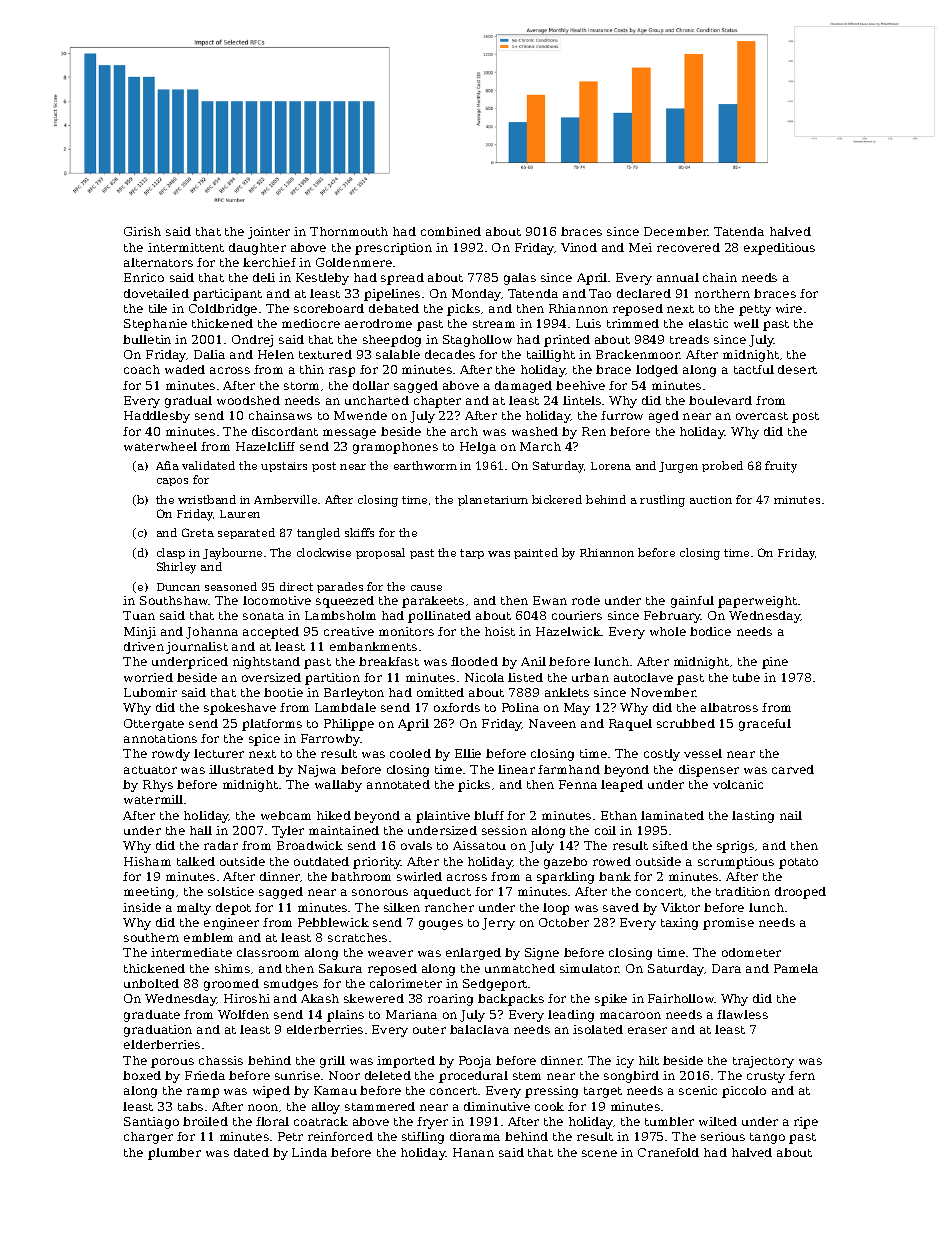 The image size is (952, 1233). Describe the element at coordinates (703, 753) in the image. I see `vessel` at that location.
